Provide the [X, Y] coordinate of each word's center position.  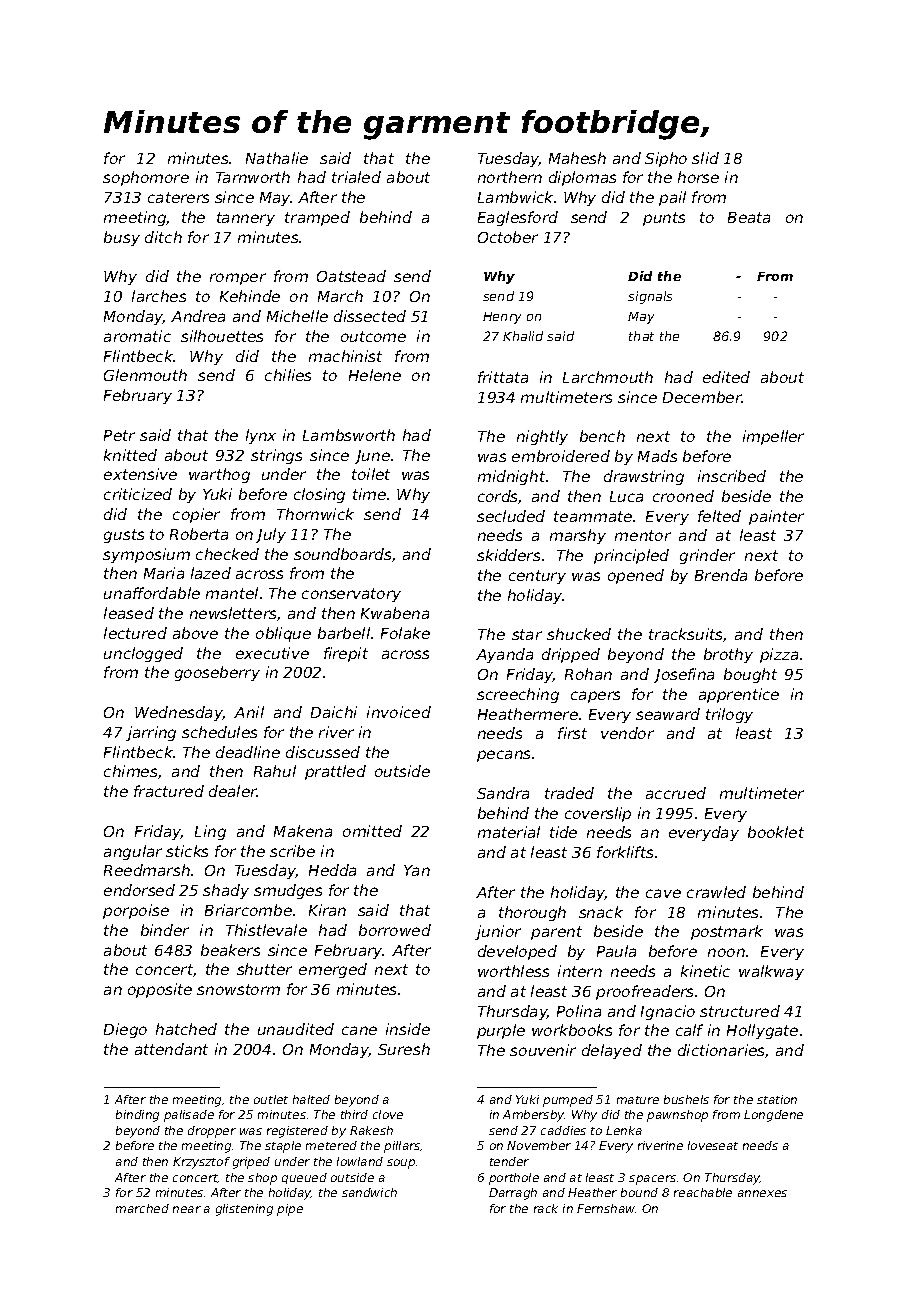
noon [726, 952]
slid [705, 158]
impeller [773, 437]
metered [331, 1145]
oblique [283, 634]
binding [137, 1116]
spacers [652, 1180]
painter [776, 517]
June [372, 457]
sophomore [146, 178]
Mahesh [577, 158]
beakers [230, 950]
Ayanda [504, 655]
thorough [532, 913]
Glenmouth [145, 375]
